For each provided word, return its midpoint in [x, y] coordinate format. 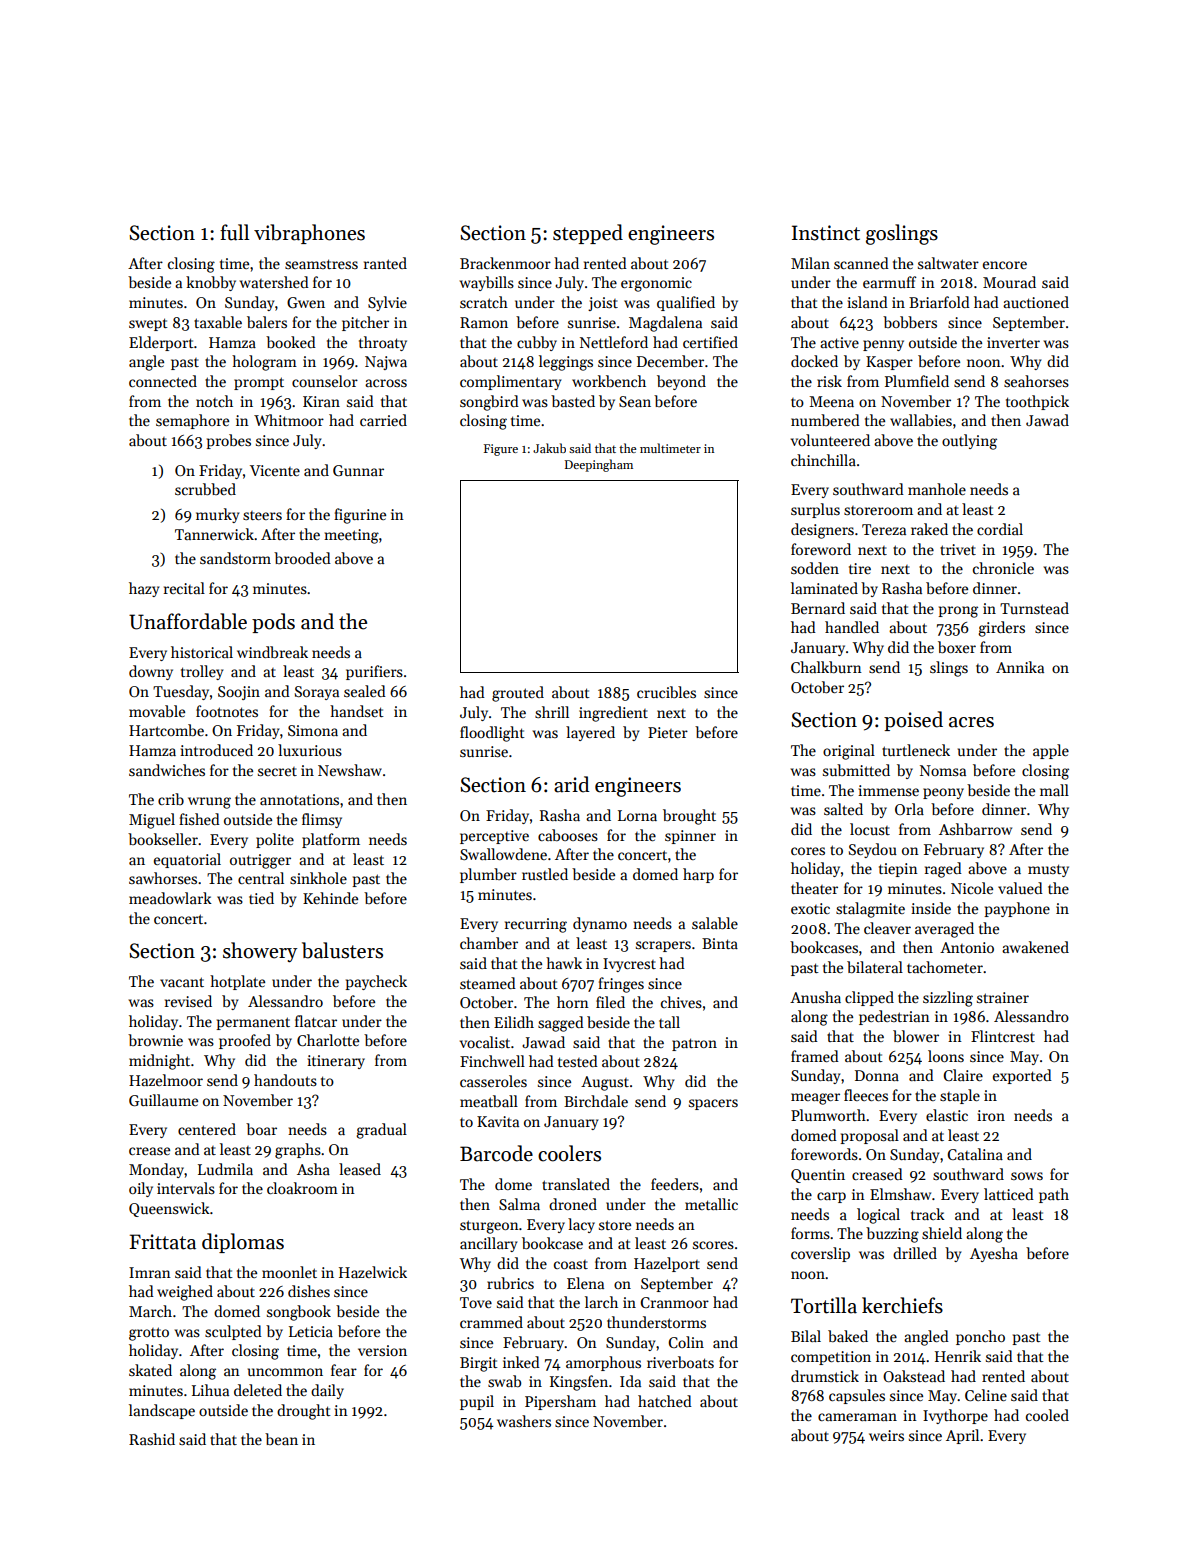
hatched [665, 1401]
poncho [980, 1337]
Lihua [210, 1390]
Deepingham [599, 465]
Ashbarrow [975, 829]
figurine [360, 516]
